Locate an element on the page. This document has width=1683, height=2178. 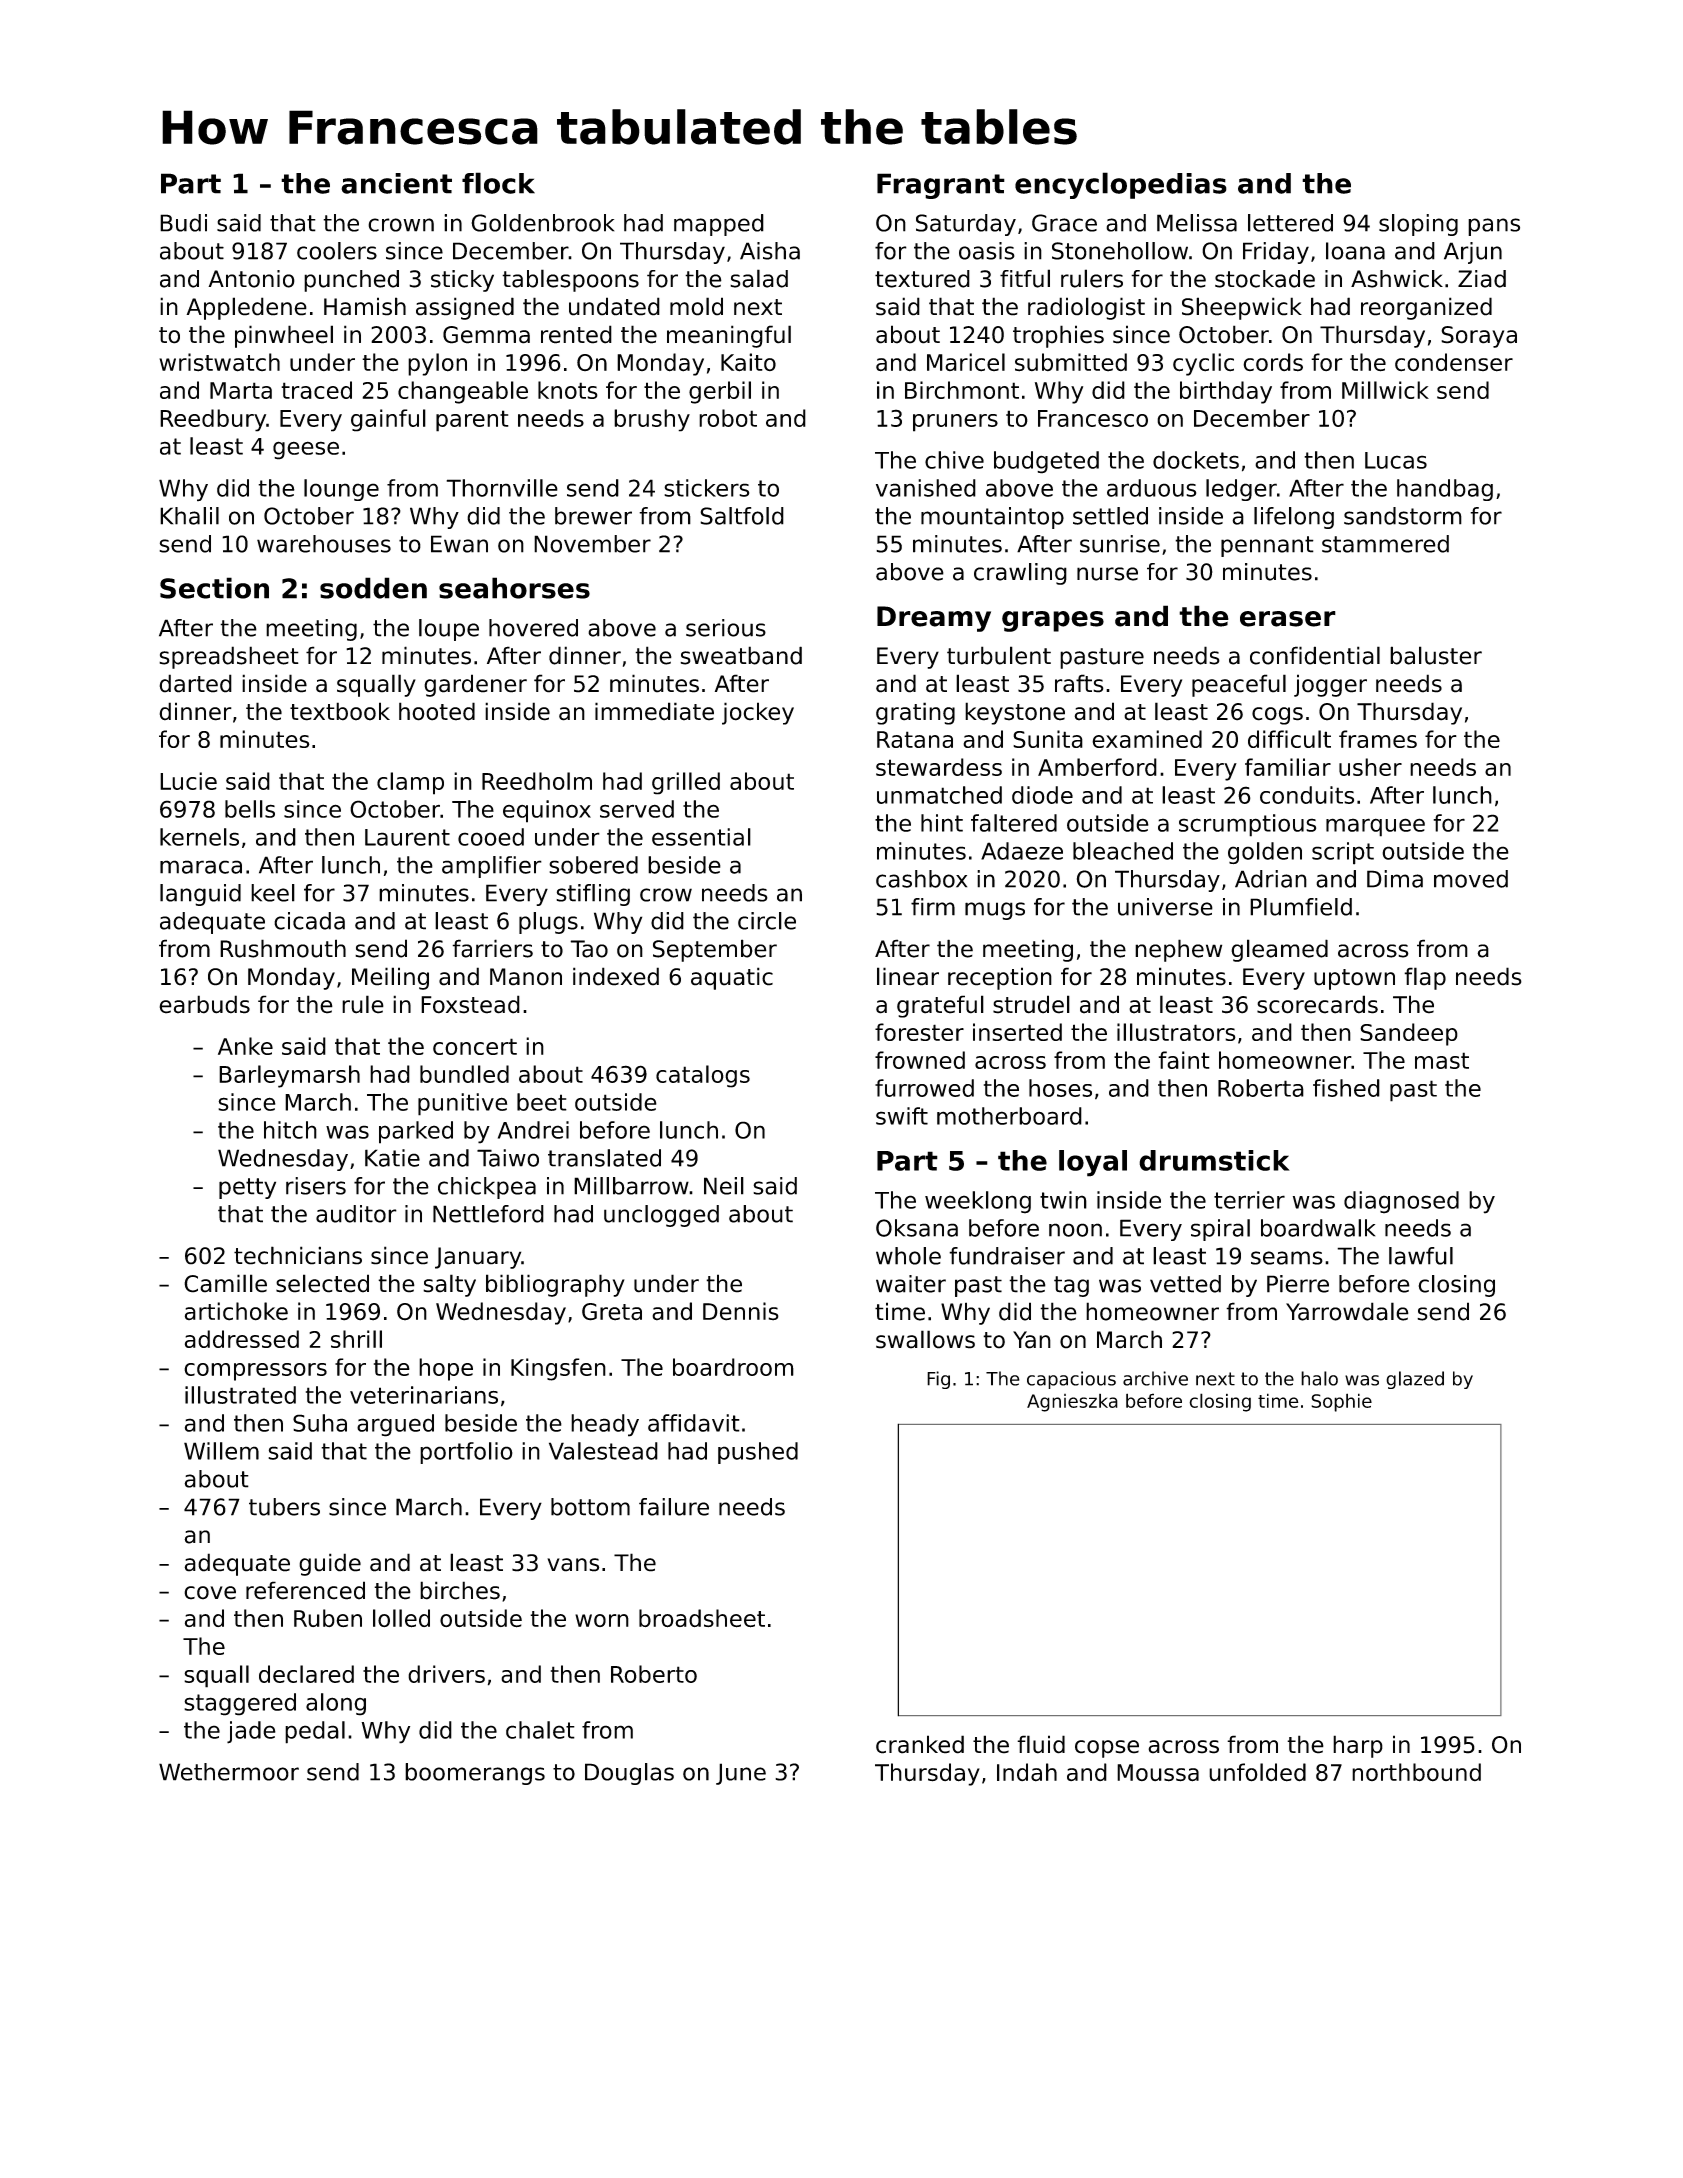
Fragrant is located at coordinates (941, 186).
